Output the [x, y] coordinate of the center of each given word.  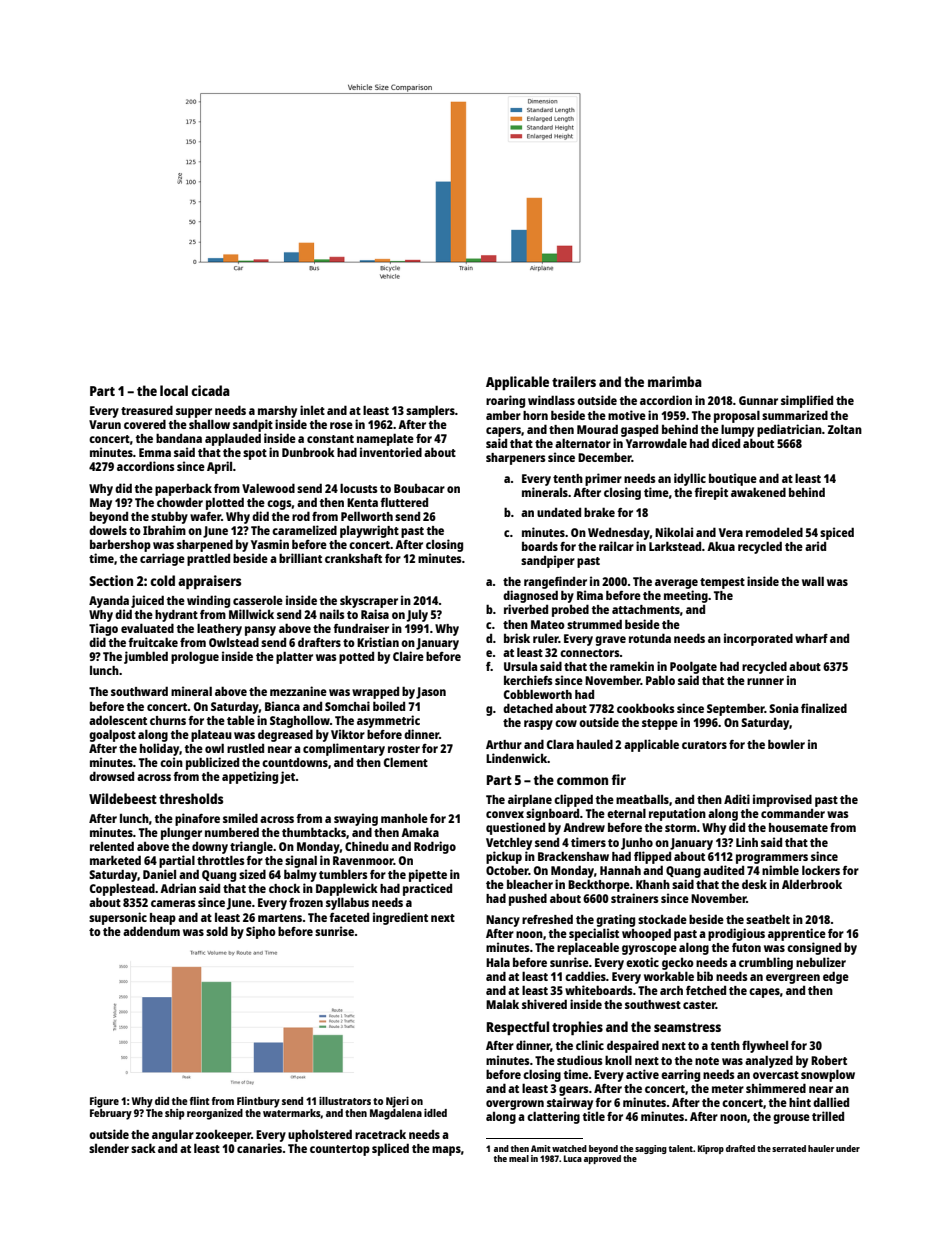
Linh [747, 842]
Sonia [783, 708]
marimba [675, 381]
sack [143, 1148]
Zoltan [845, 429]
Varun [105, 424]
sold [217, 931]
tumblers [343, 874]
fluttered [404, 502]
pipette [428, 875]
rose [341, 425]
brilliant [300, 558]
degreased [285, 735]
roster [404, 749]
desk [754, 884]
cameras [173, 903]
